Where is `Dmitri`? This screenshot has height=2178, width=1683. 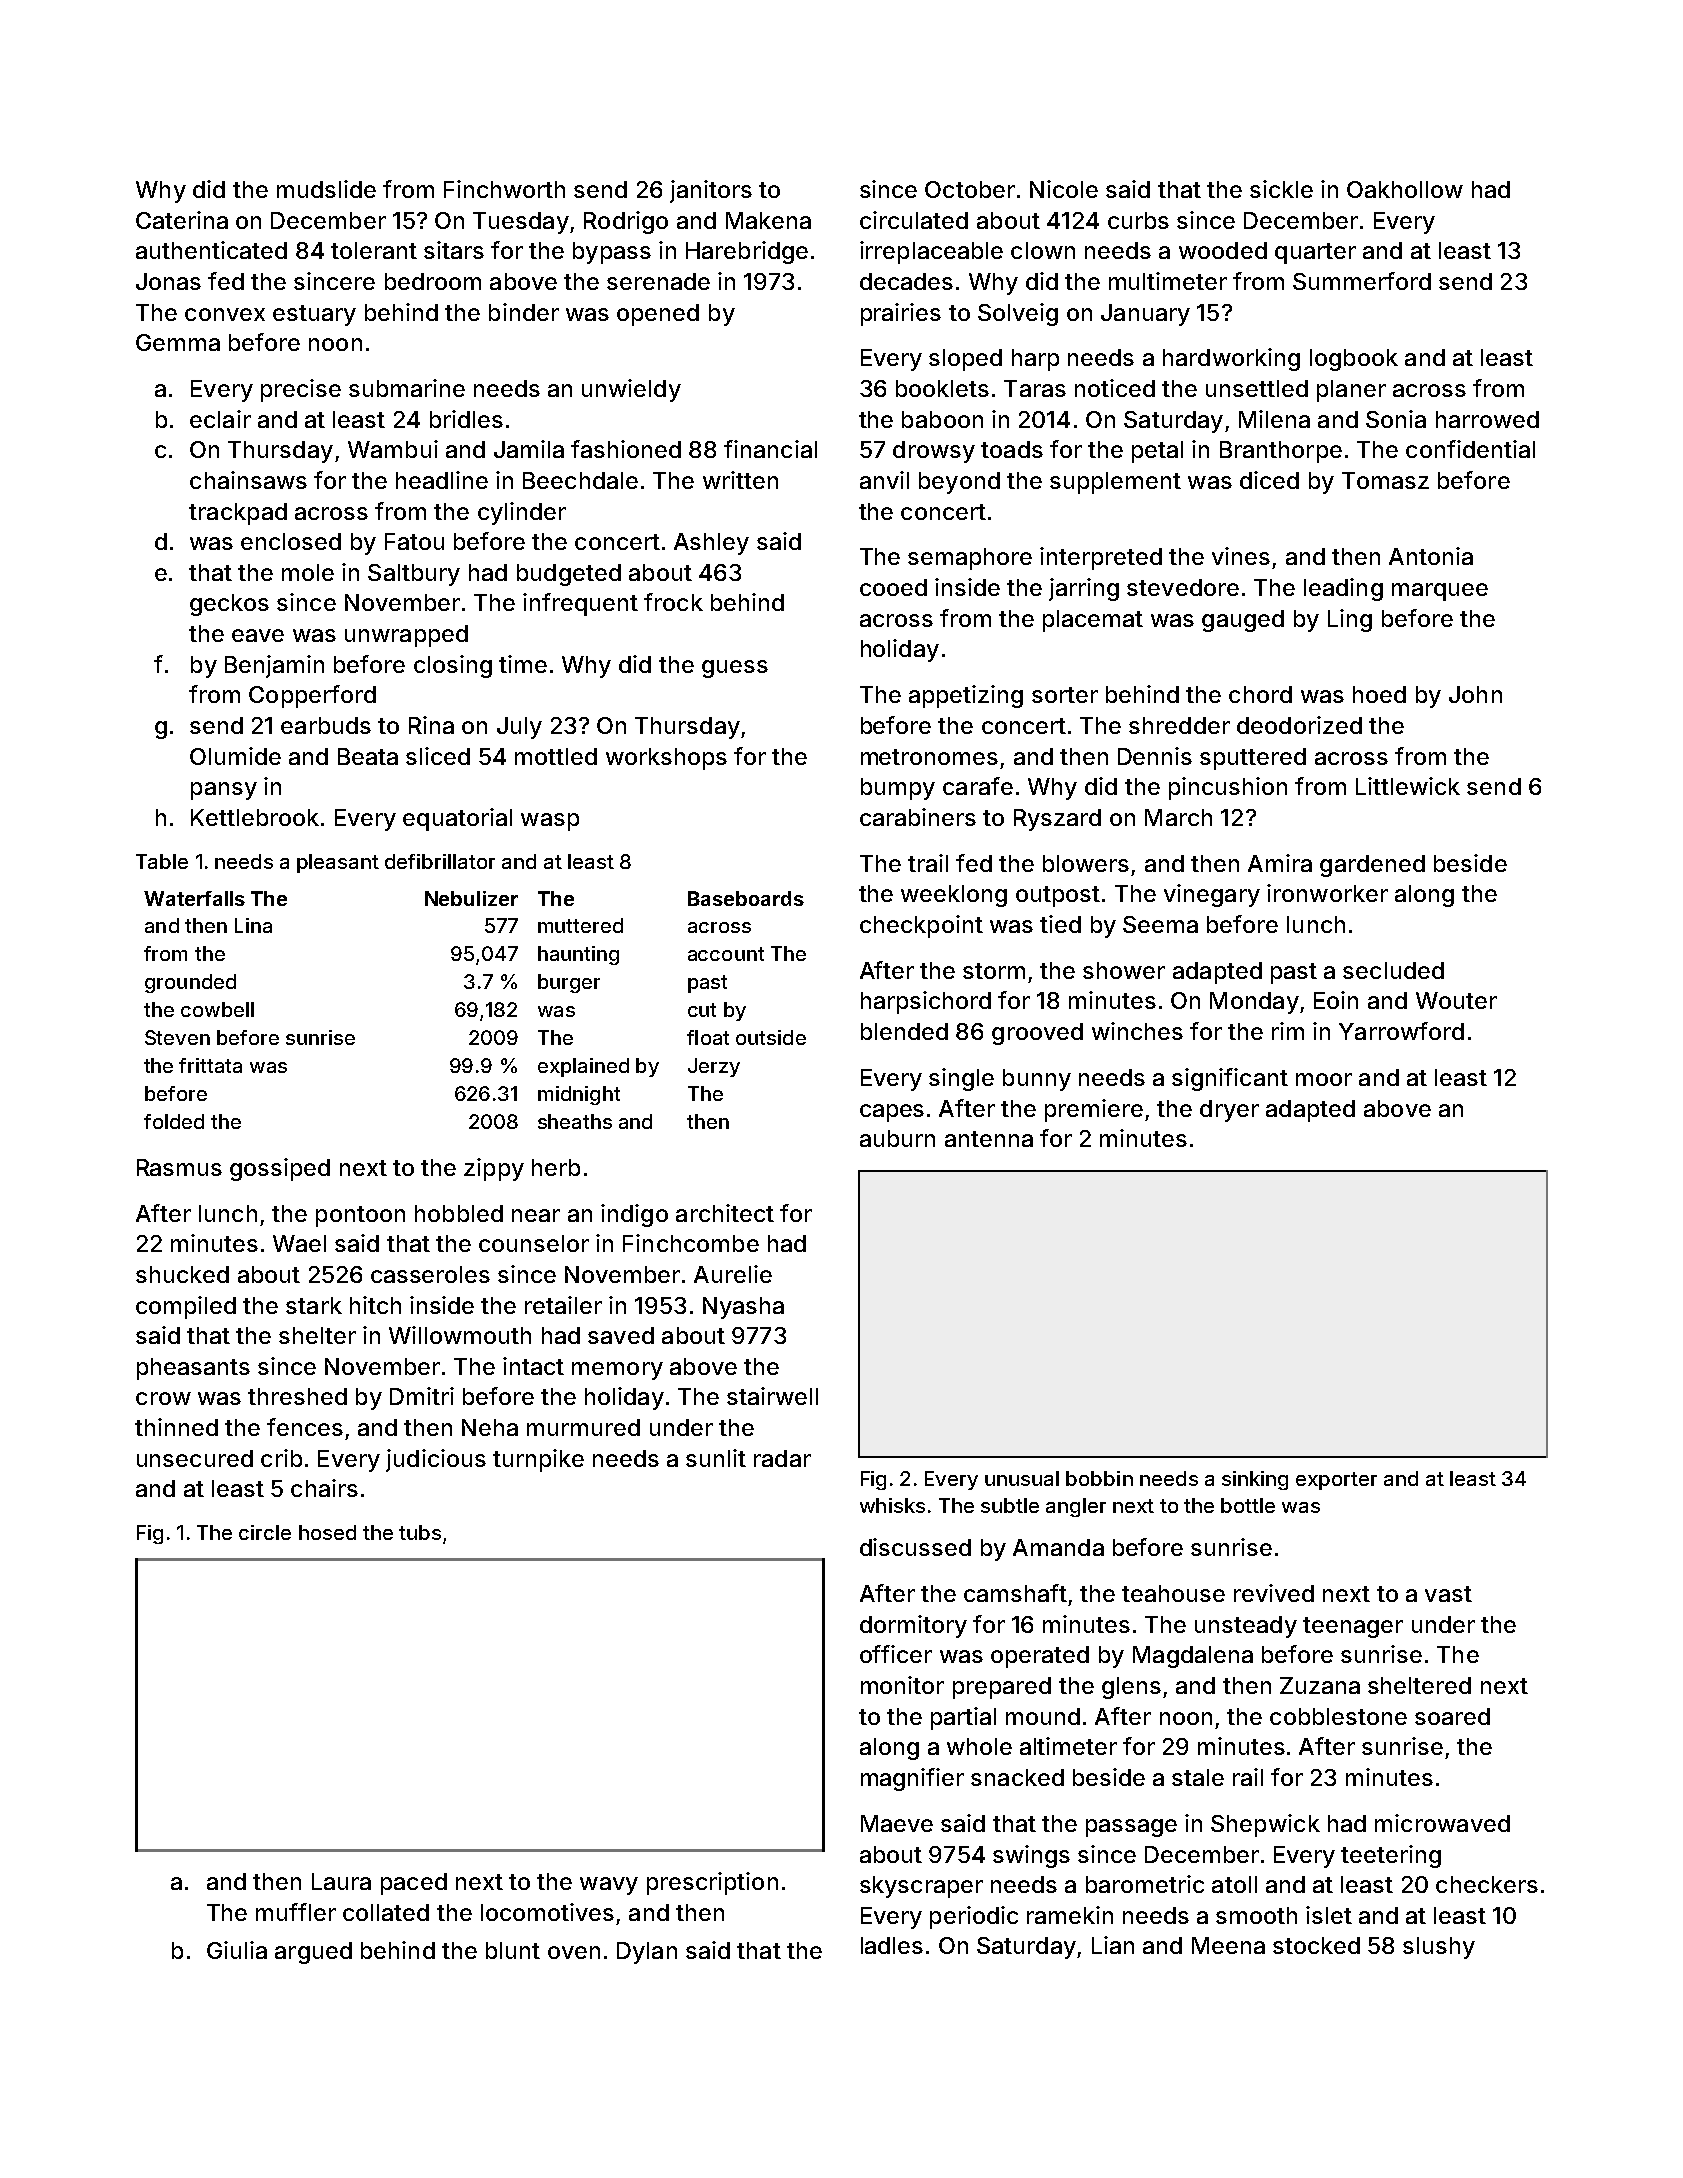 Dmitri is located at coordinates (422, 1396).
